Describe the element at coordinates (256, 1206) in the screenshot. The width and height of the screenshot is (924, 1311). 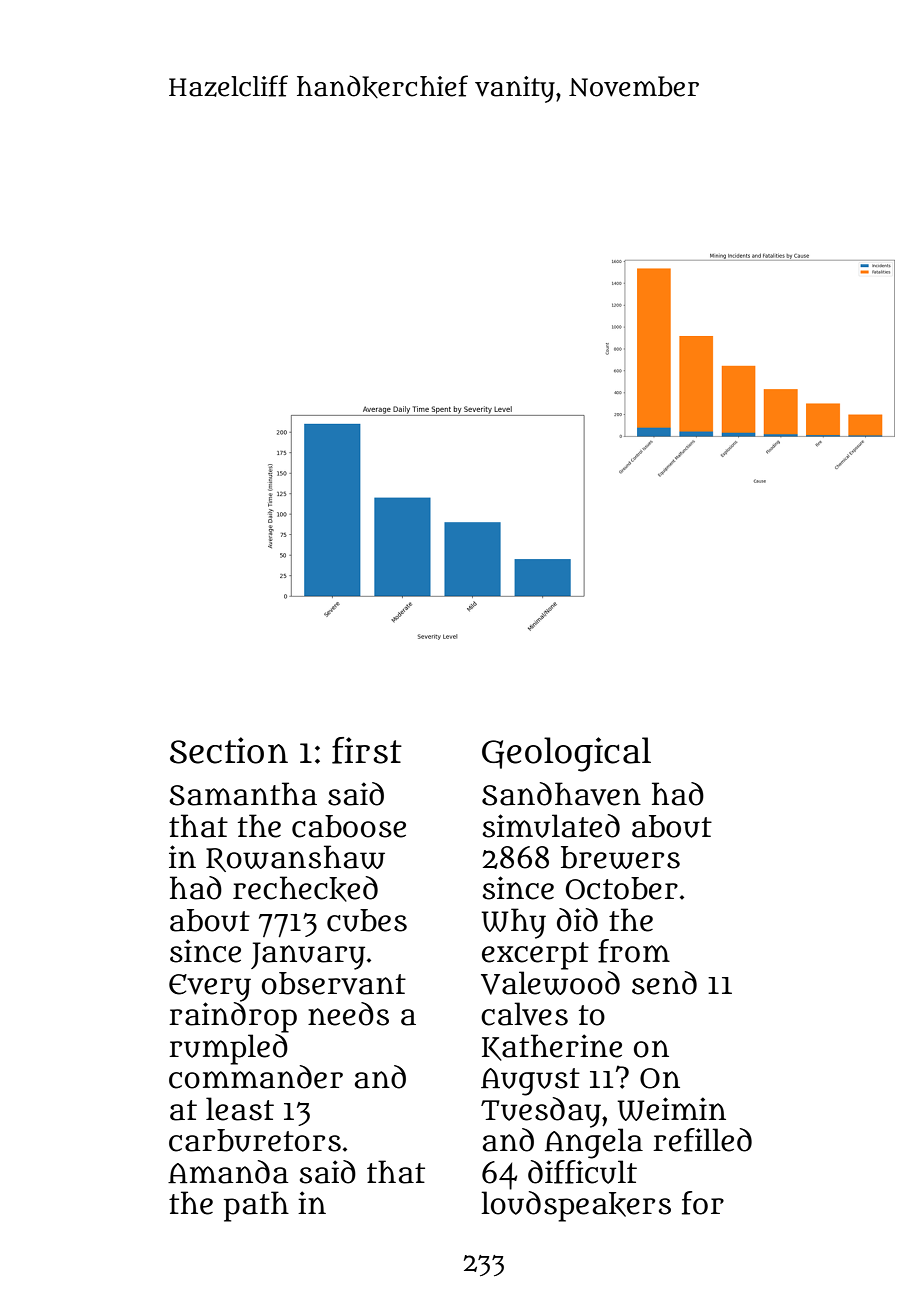
I see `path` at that location.
